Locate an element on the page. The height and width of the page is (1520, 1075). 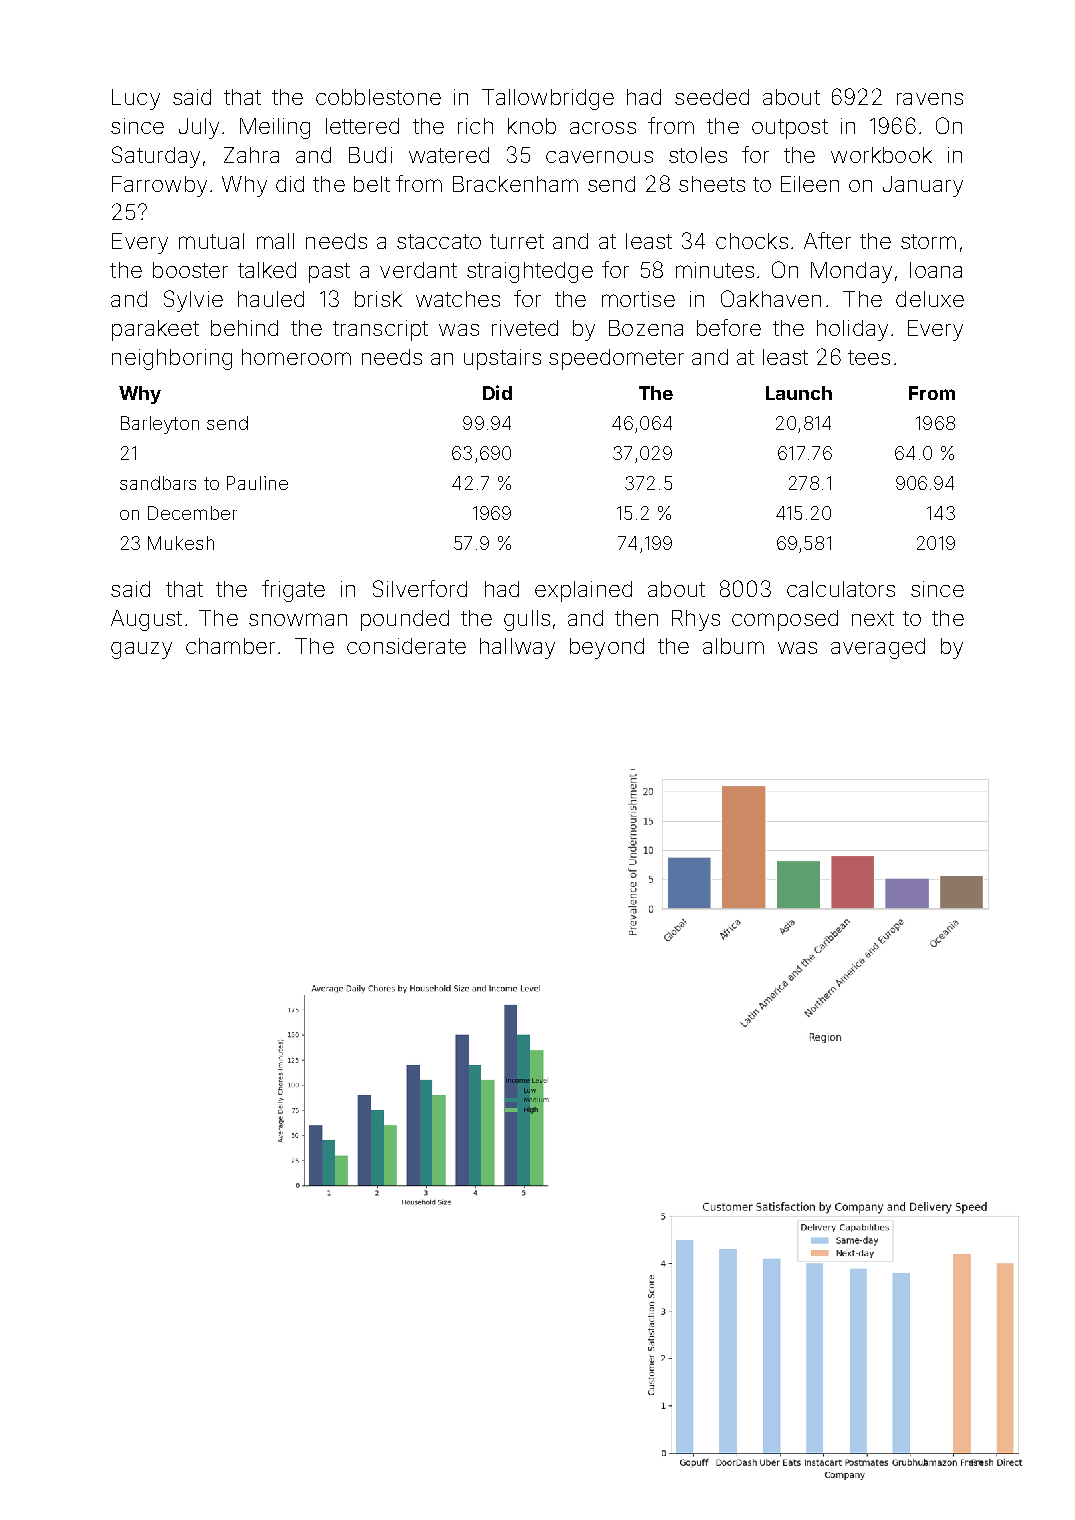
holiday is located at coordinates (852, 330).
